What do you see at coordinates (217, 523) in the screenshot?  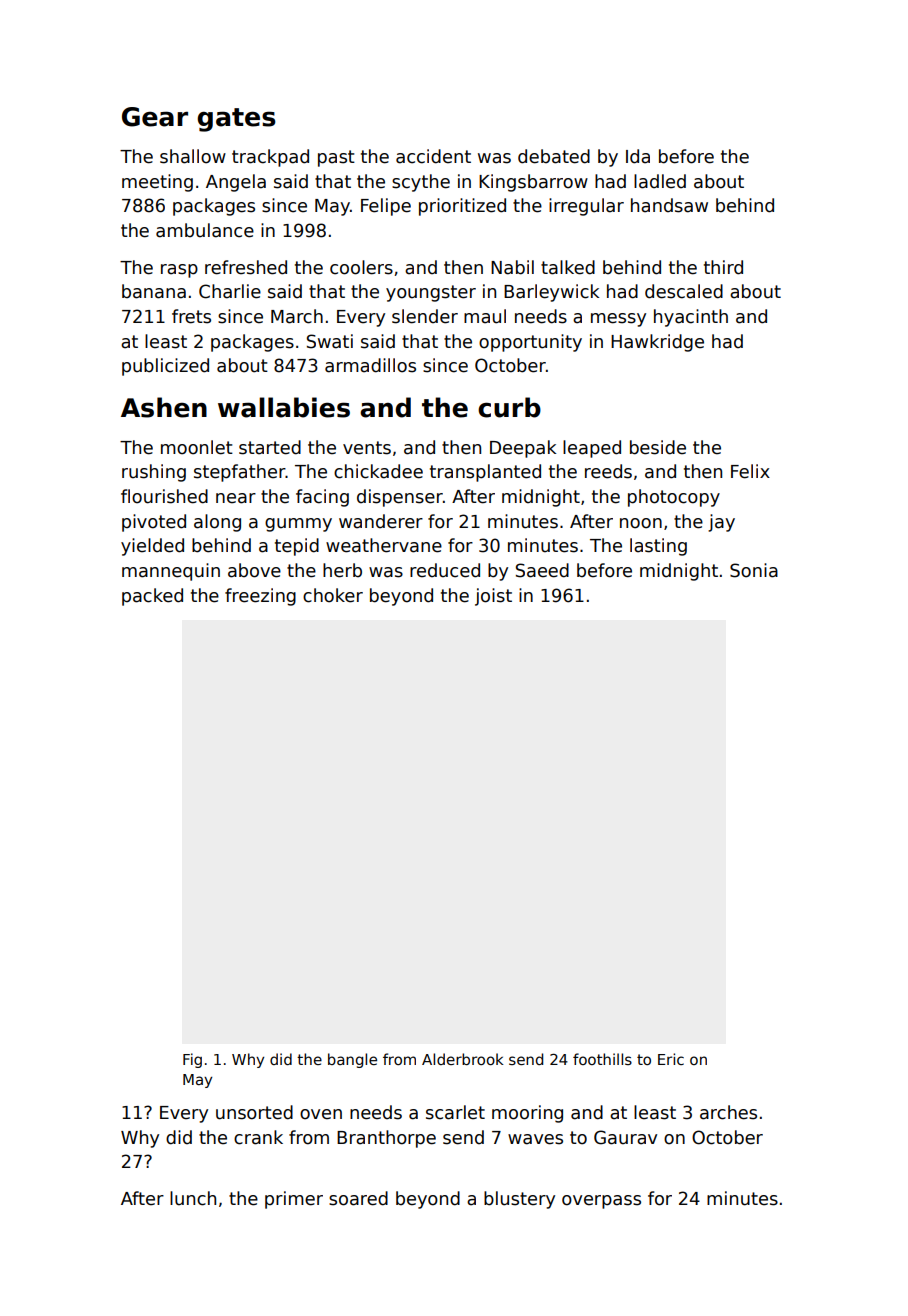 I see `along` at bounding box center [217, 523].
